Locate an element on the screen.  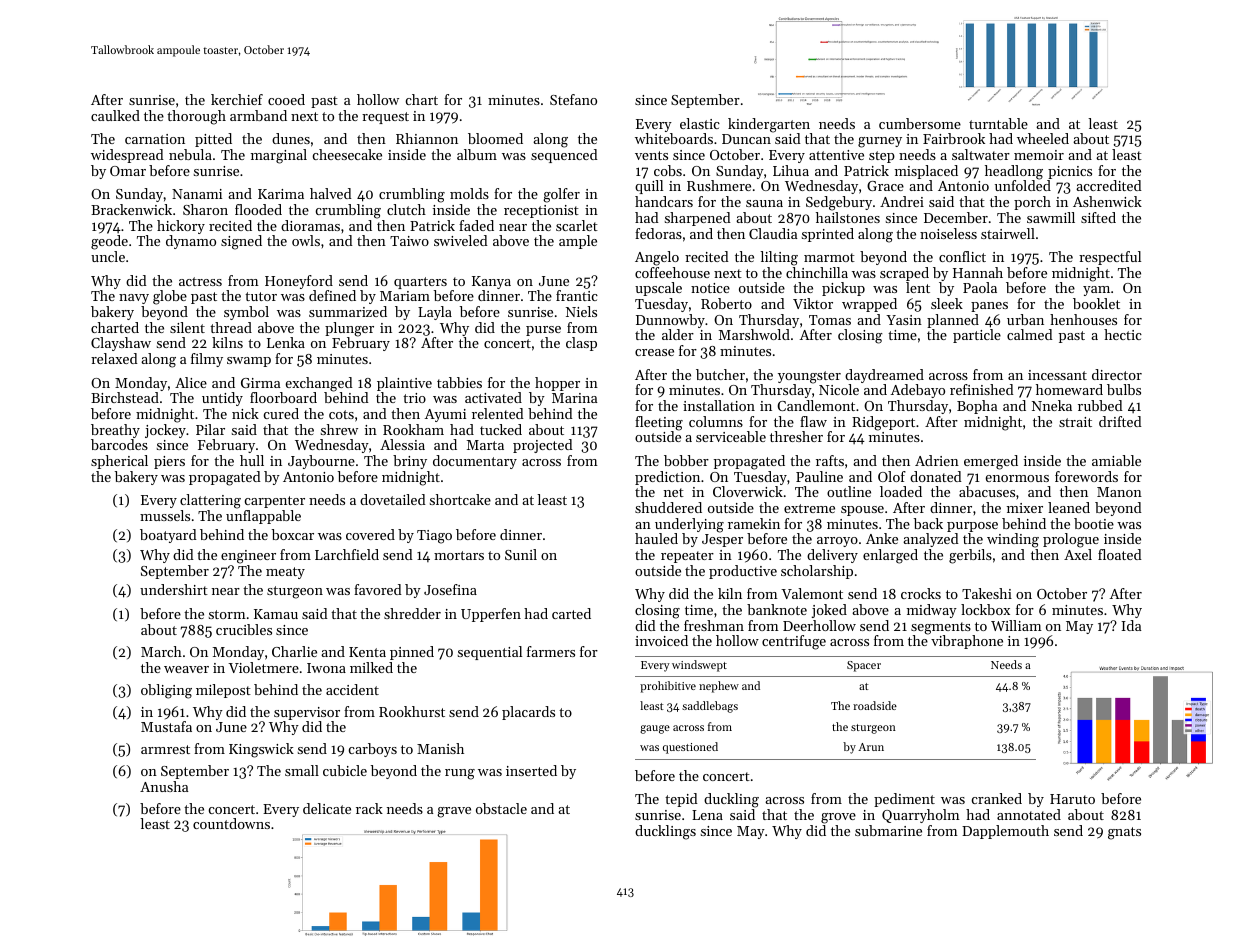
carted is located at coordinates (571, 613).
